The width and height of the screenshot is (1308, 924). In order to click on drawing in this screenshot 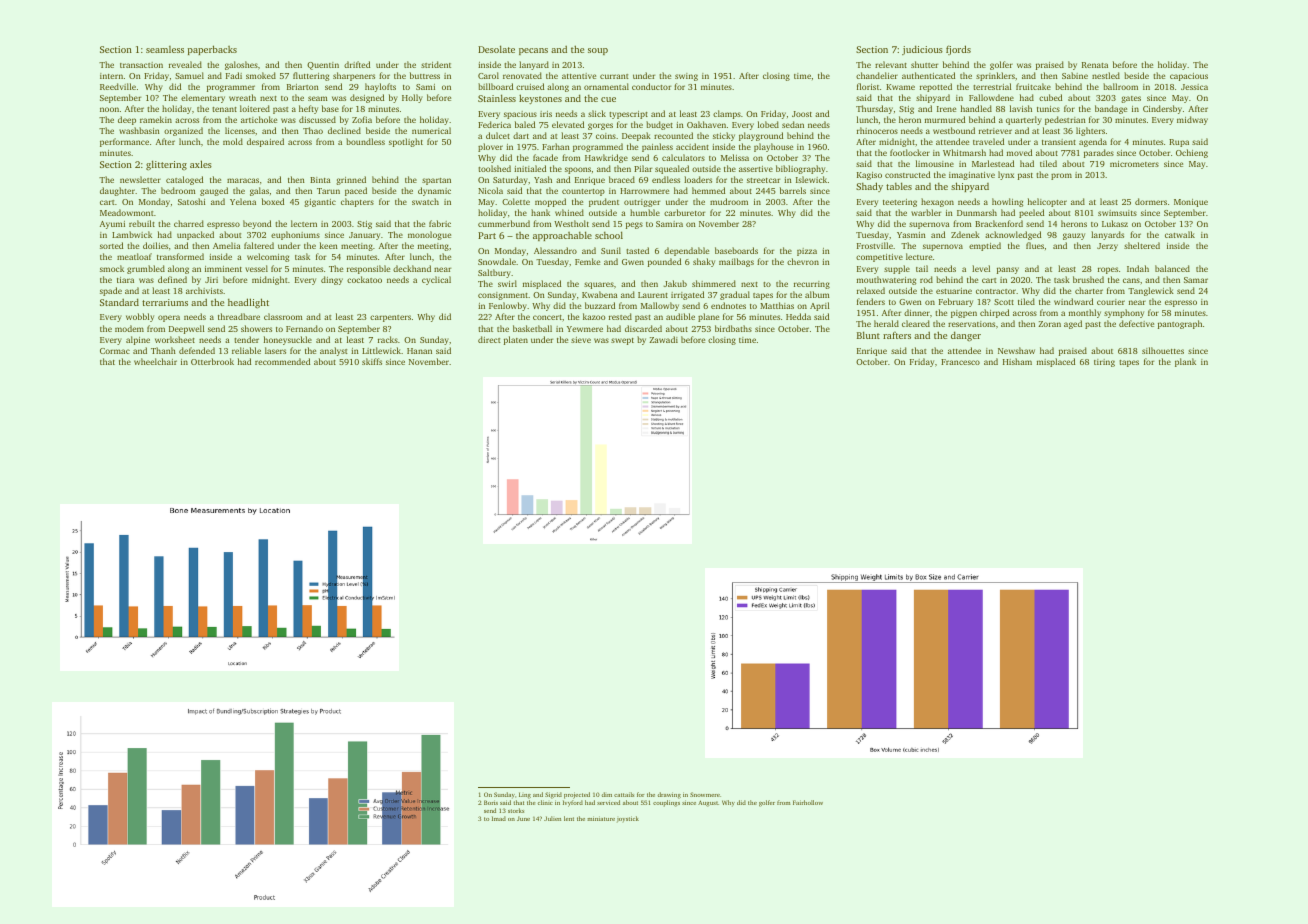, I will do `click(669, 795)`.
